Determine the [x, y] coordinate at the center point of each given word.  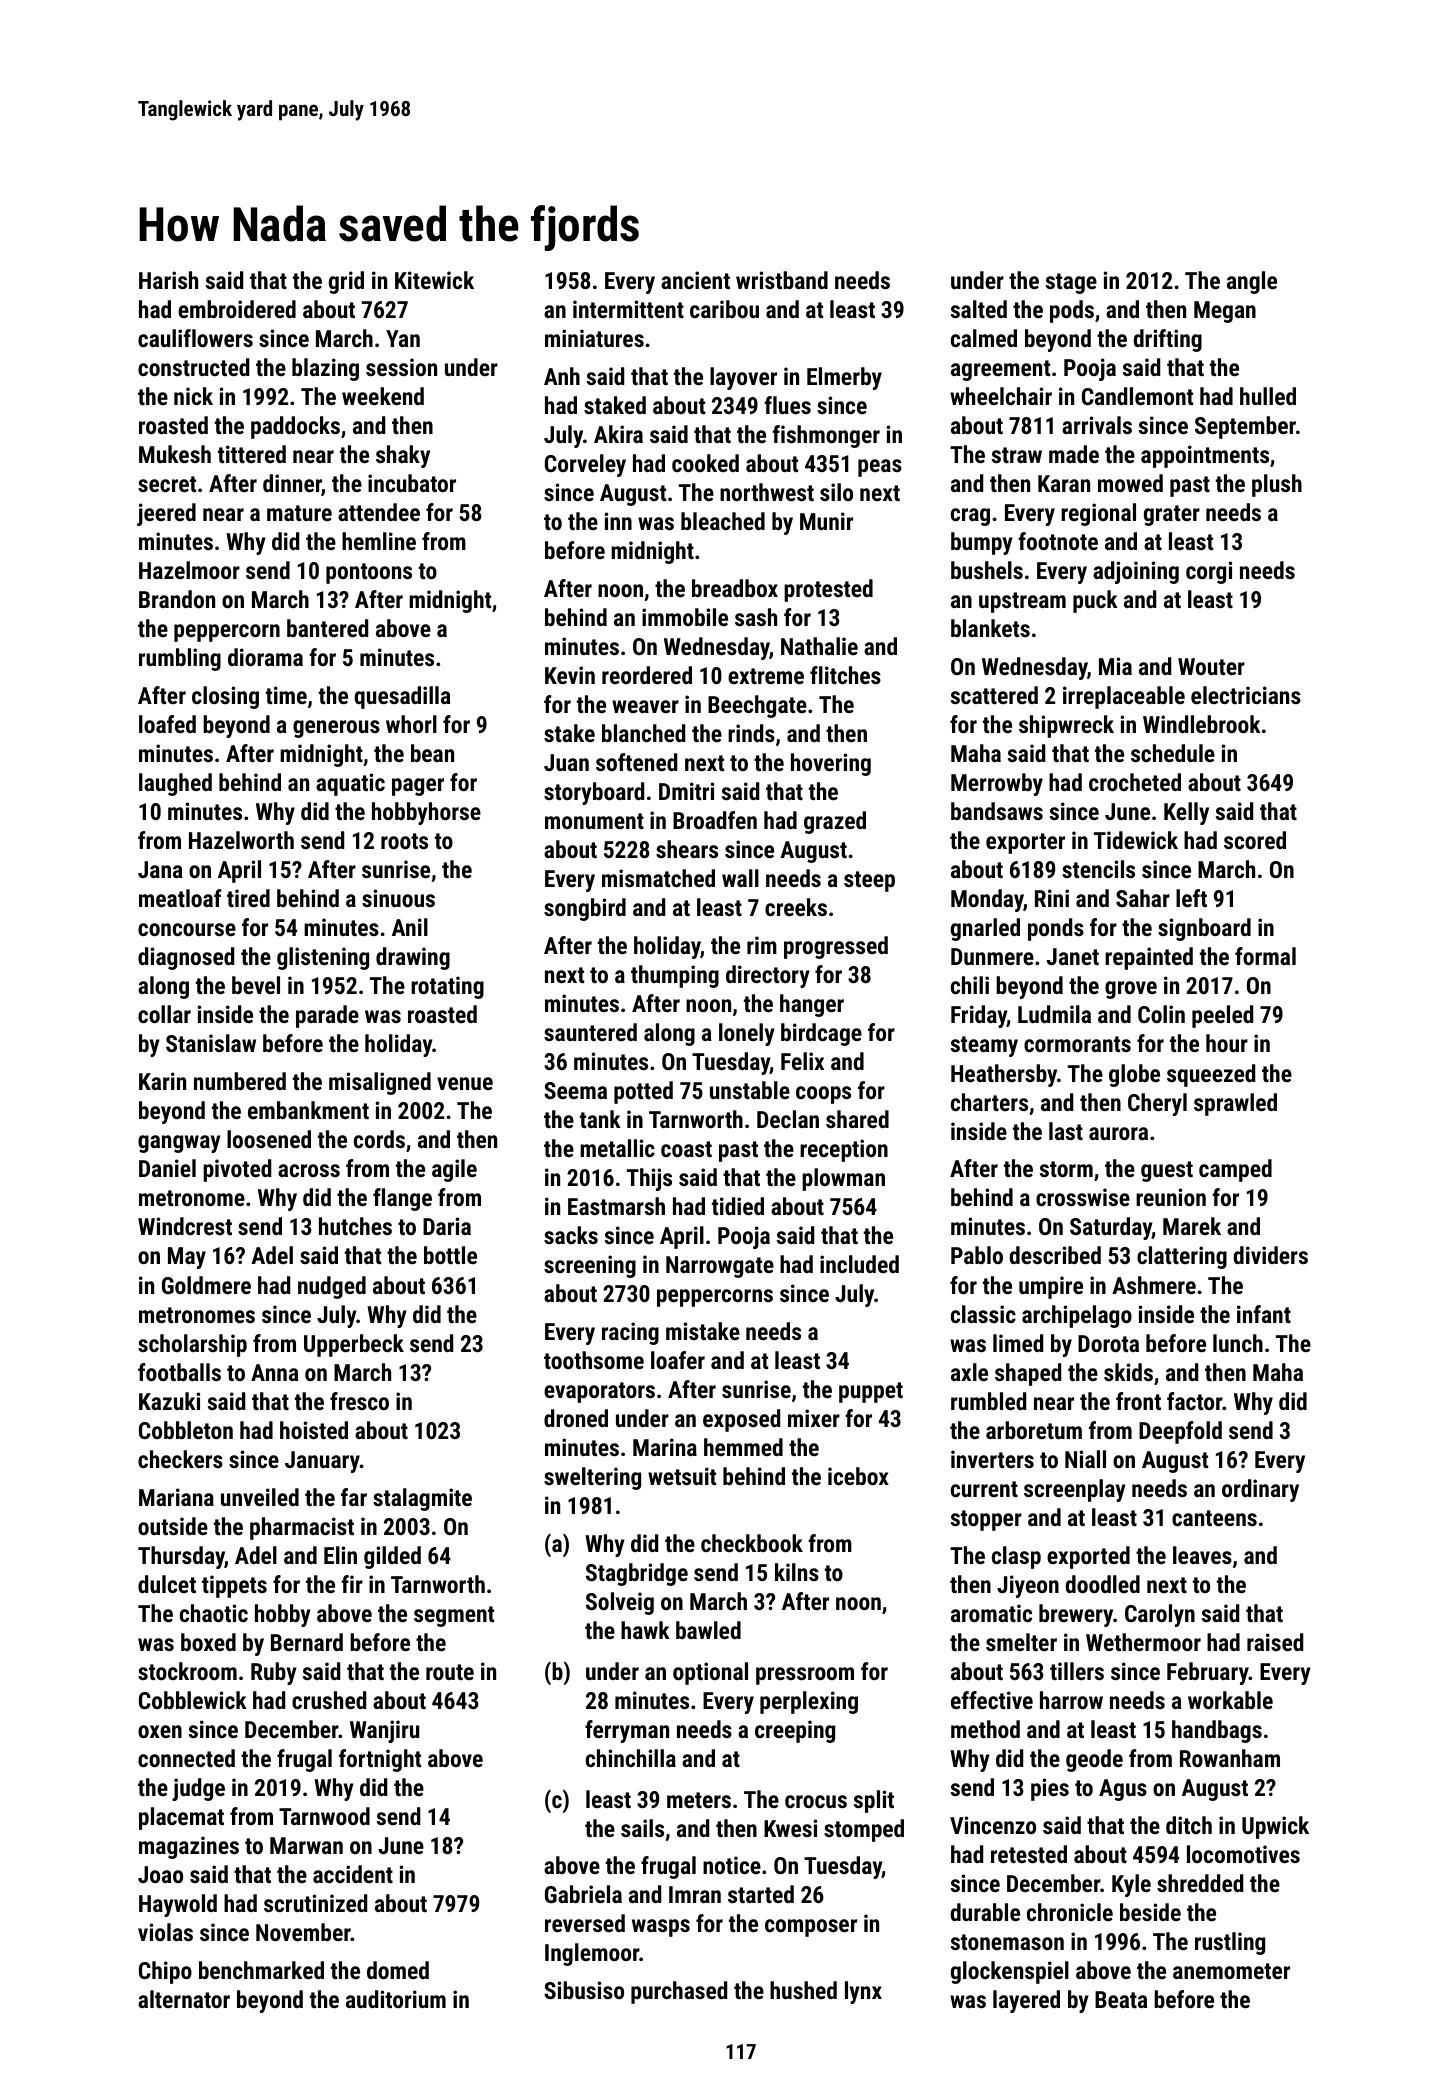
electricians [1246, 695]
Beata [1121, 1999]
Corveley [585, 465]
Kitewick [434, 280]
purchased [679, 1992]
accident [353, 1874]
